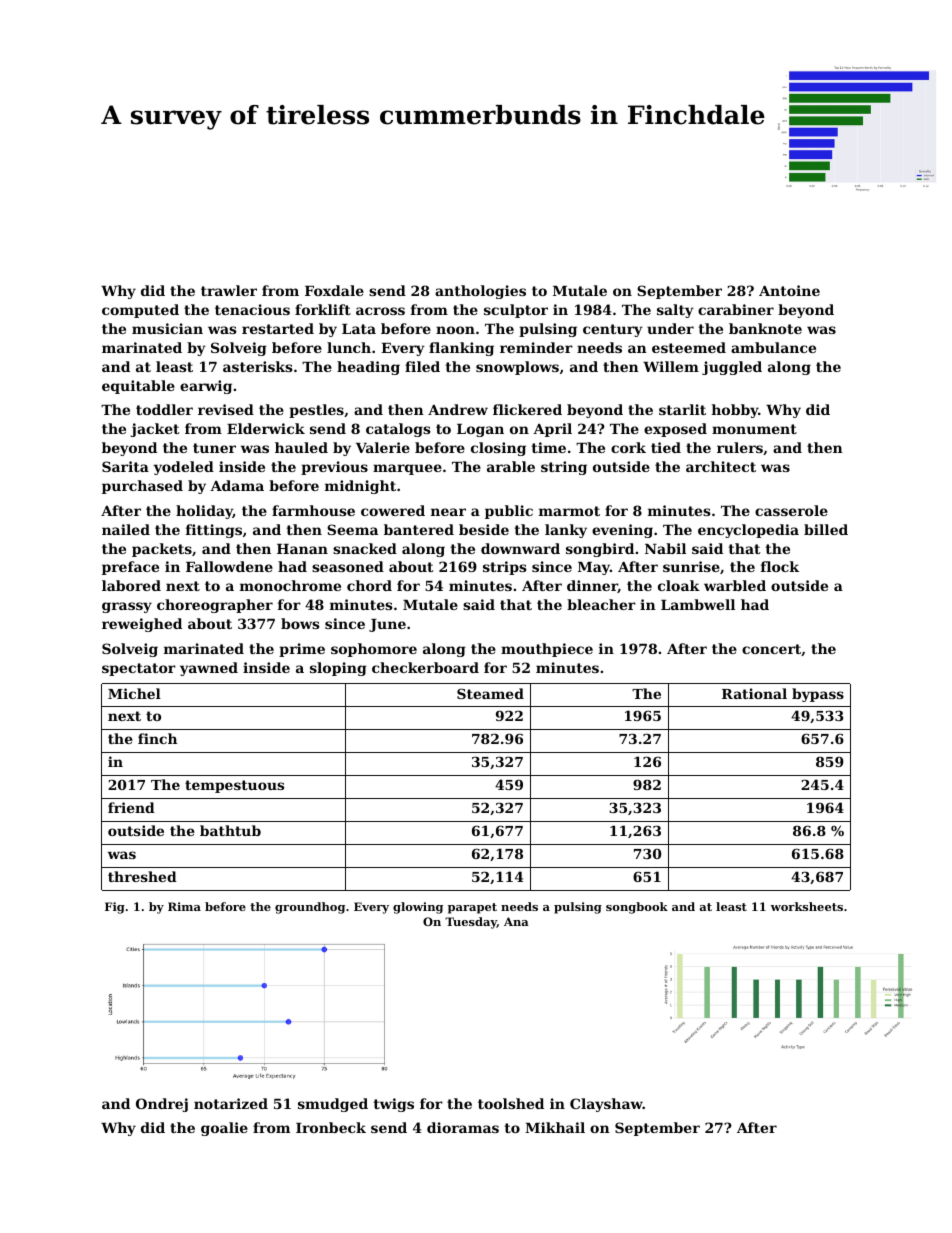  I want to click on flanking, so click(461, 349).
